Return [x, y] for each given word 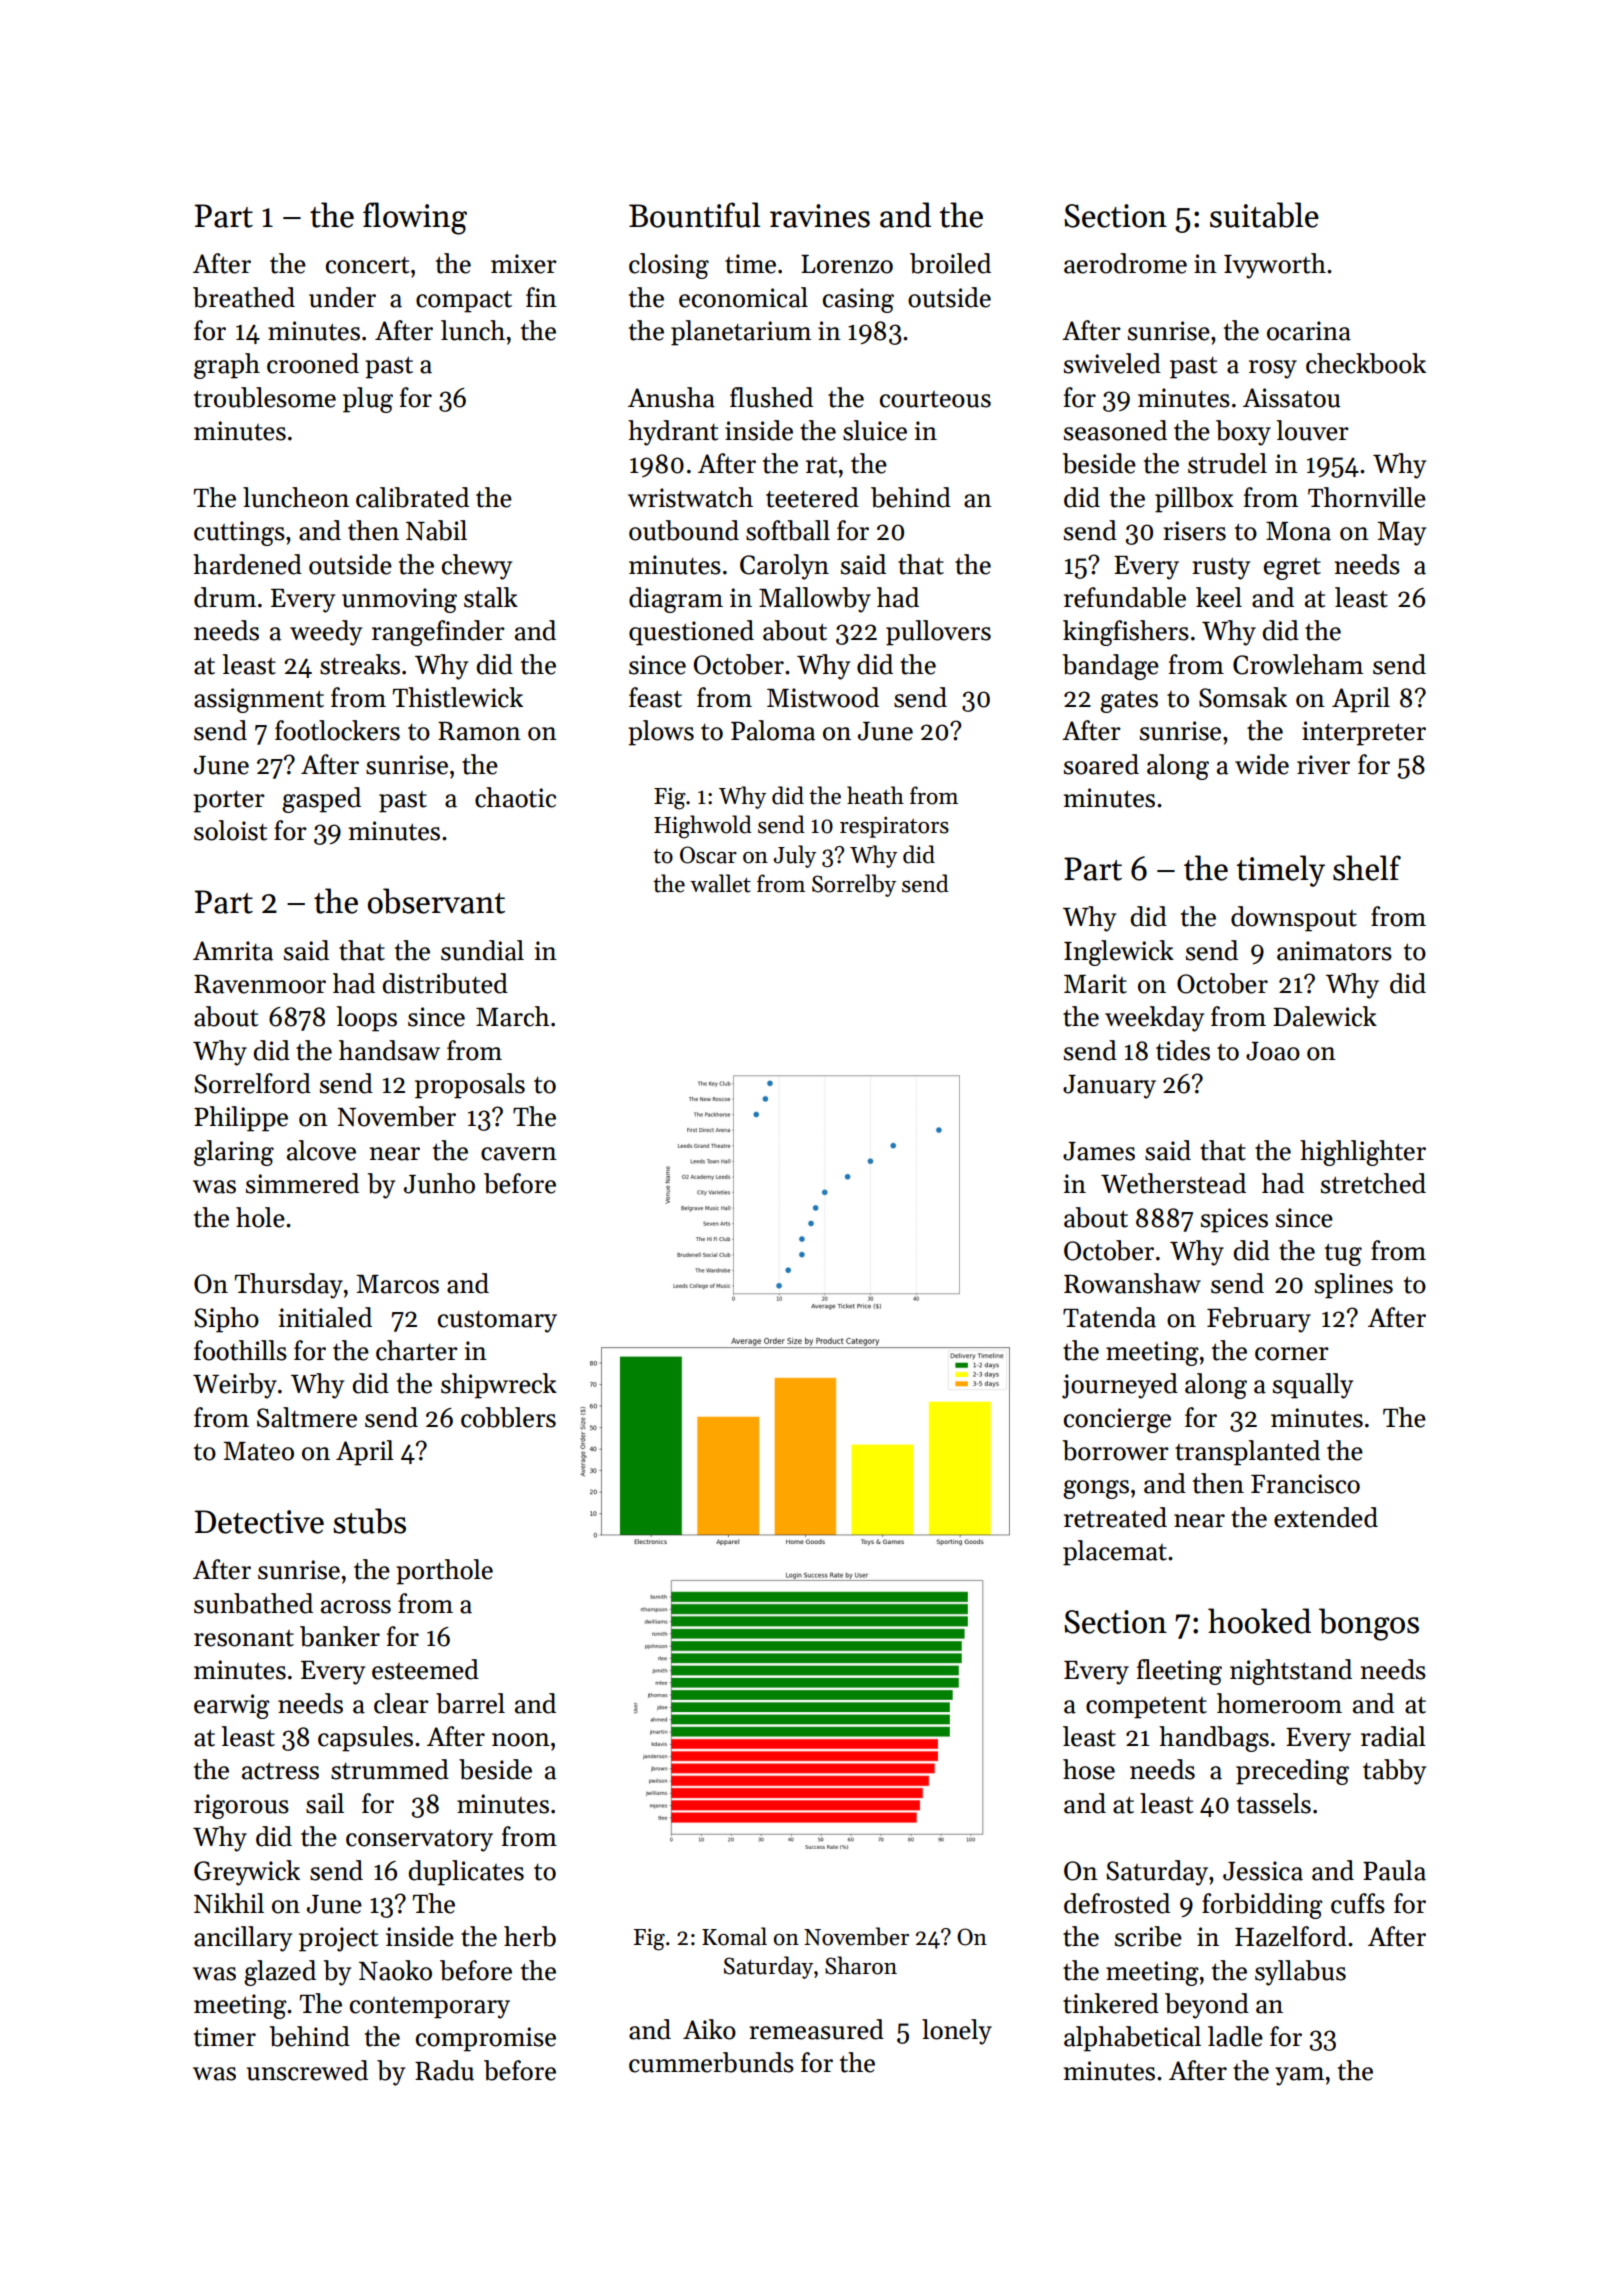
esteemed [425, 1669]
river [1323, 765]
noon [521, 1740]
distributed [445, 983]
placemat [1115, 1553]
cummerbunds [711, 2062]
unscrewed [307, 2070]
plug [368, 400]
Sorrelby [854, 885]
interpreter [1364, 733]
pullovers [938, 633]
